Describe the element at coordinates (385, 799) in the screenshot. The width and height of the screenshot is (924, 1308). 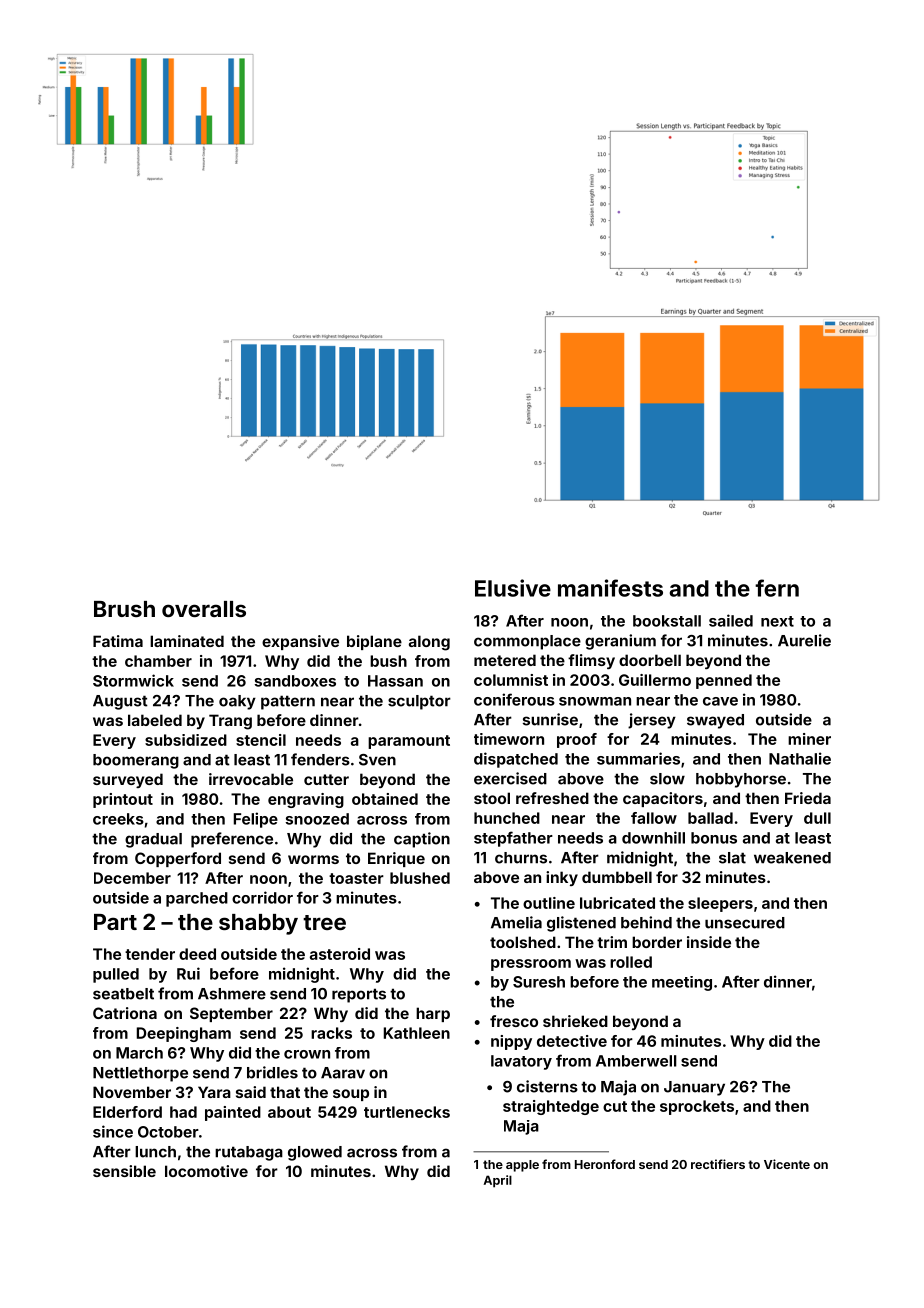
I see `obtained` at that location.
